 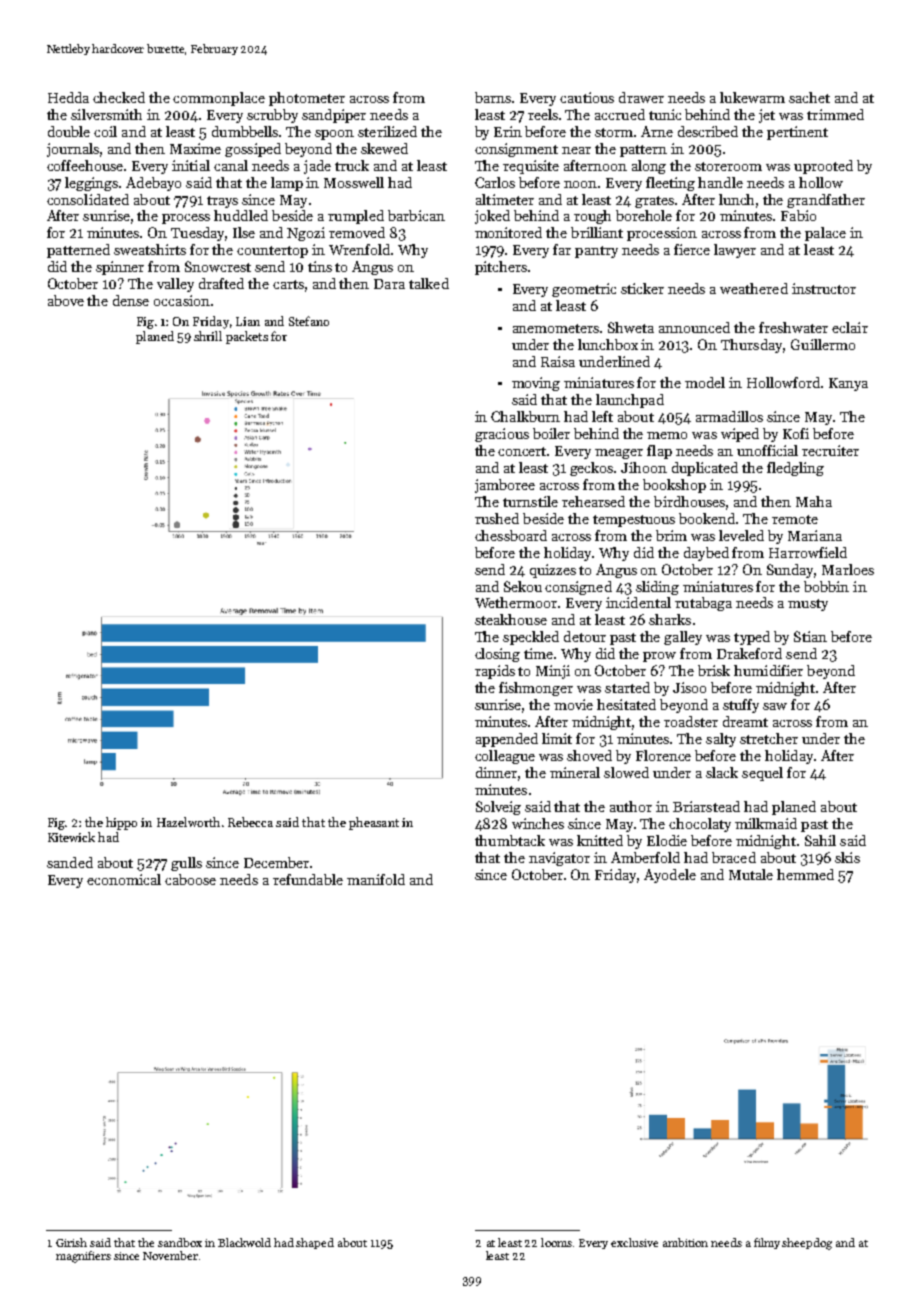 What do you see at coordinates (516, 150) in the document?
I see `consignment` at bounding box center [516, 150].
